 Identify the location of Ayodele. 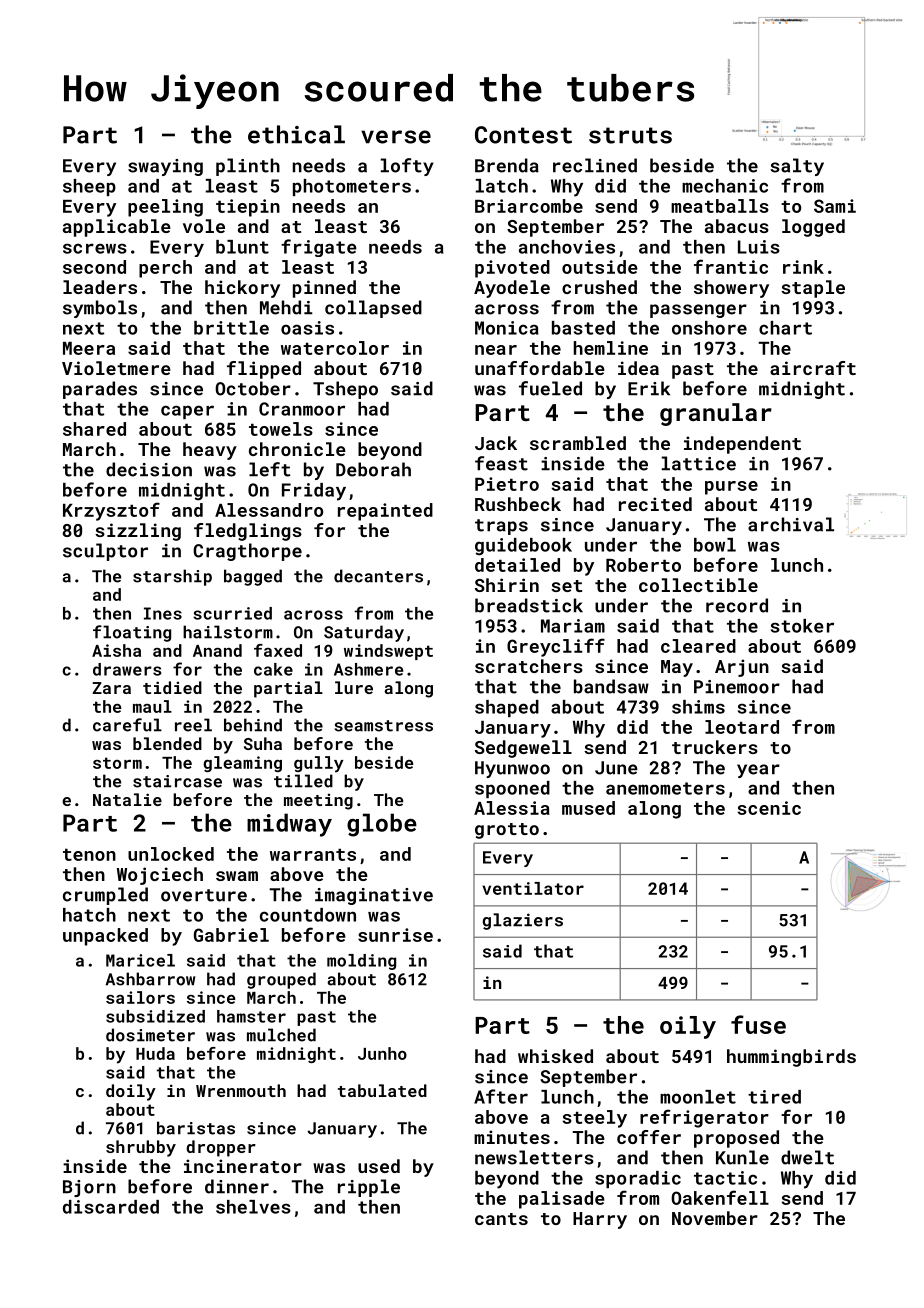
(512, 289).
